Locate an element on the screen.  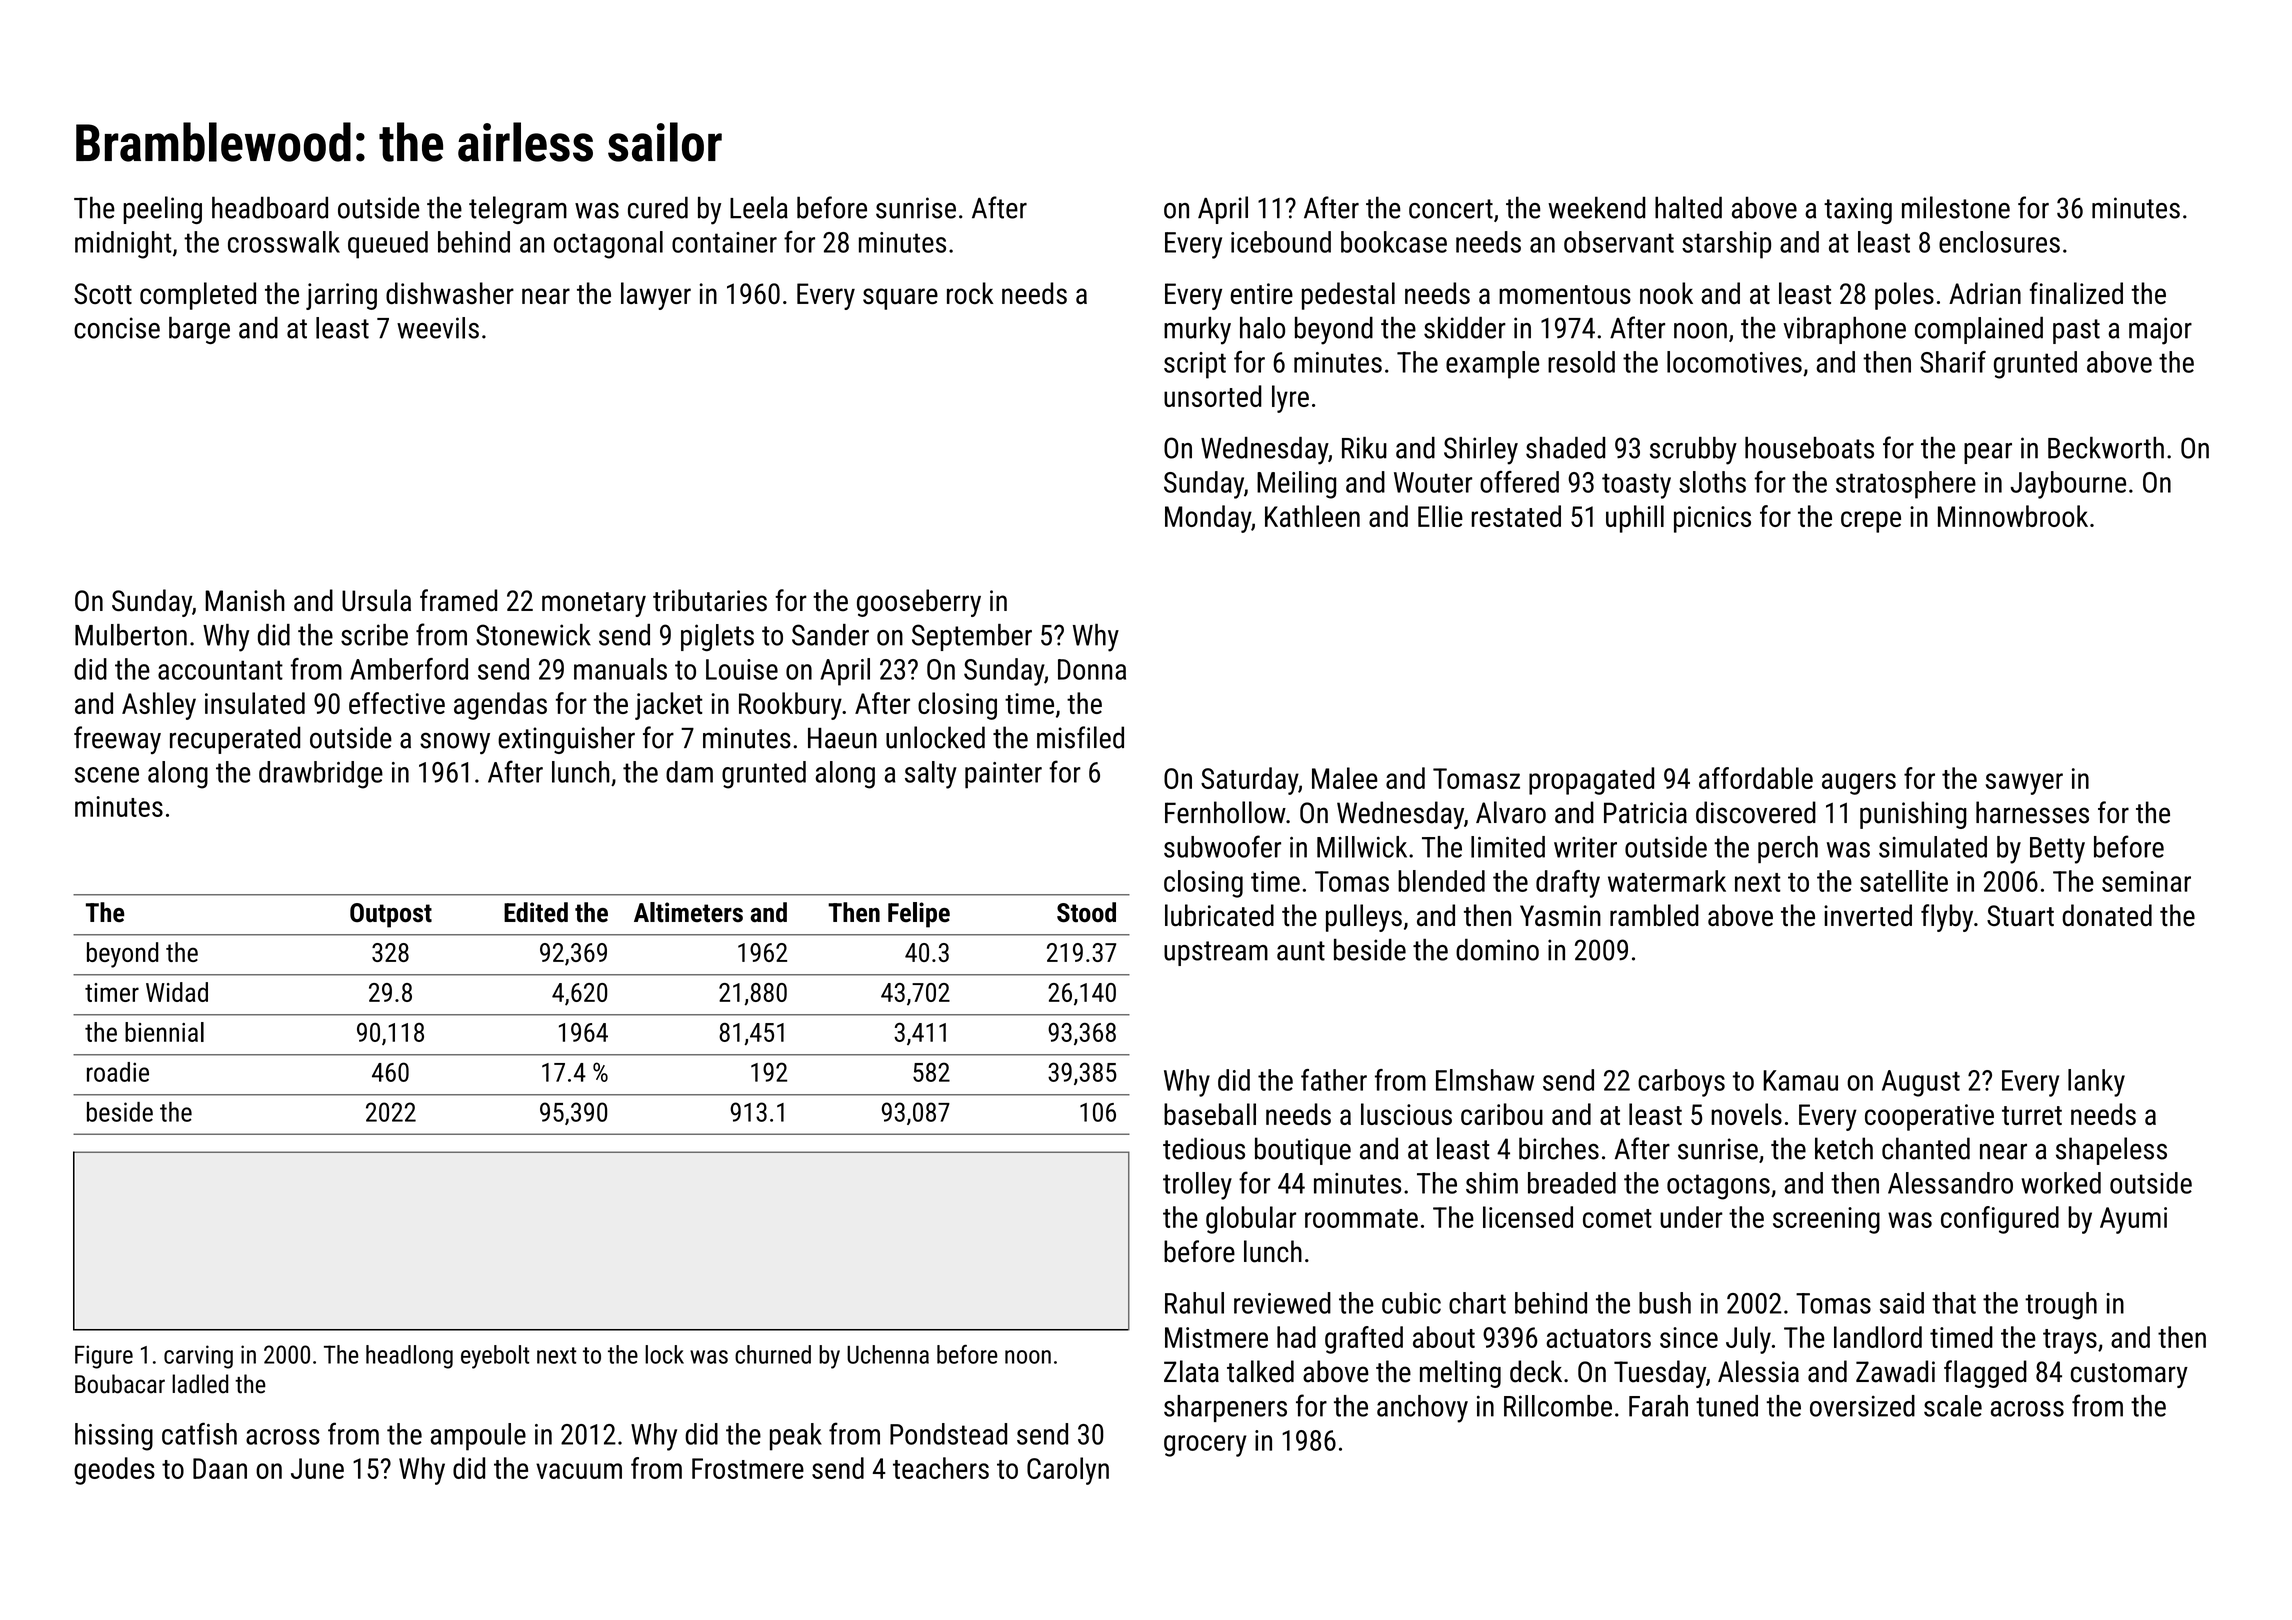
Leela is located at coordinates (759, 207).
